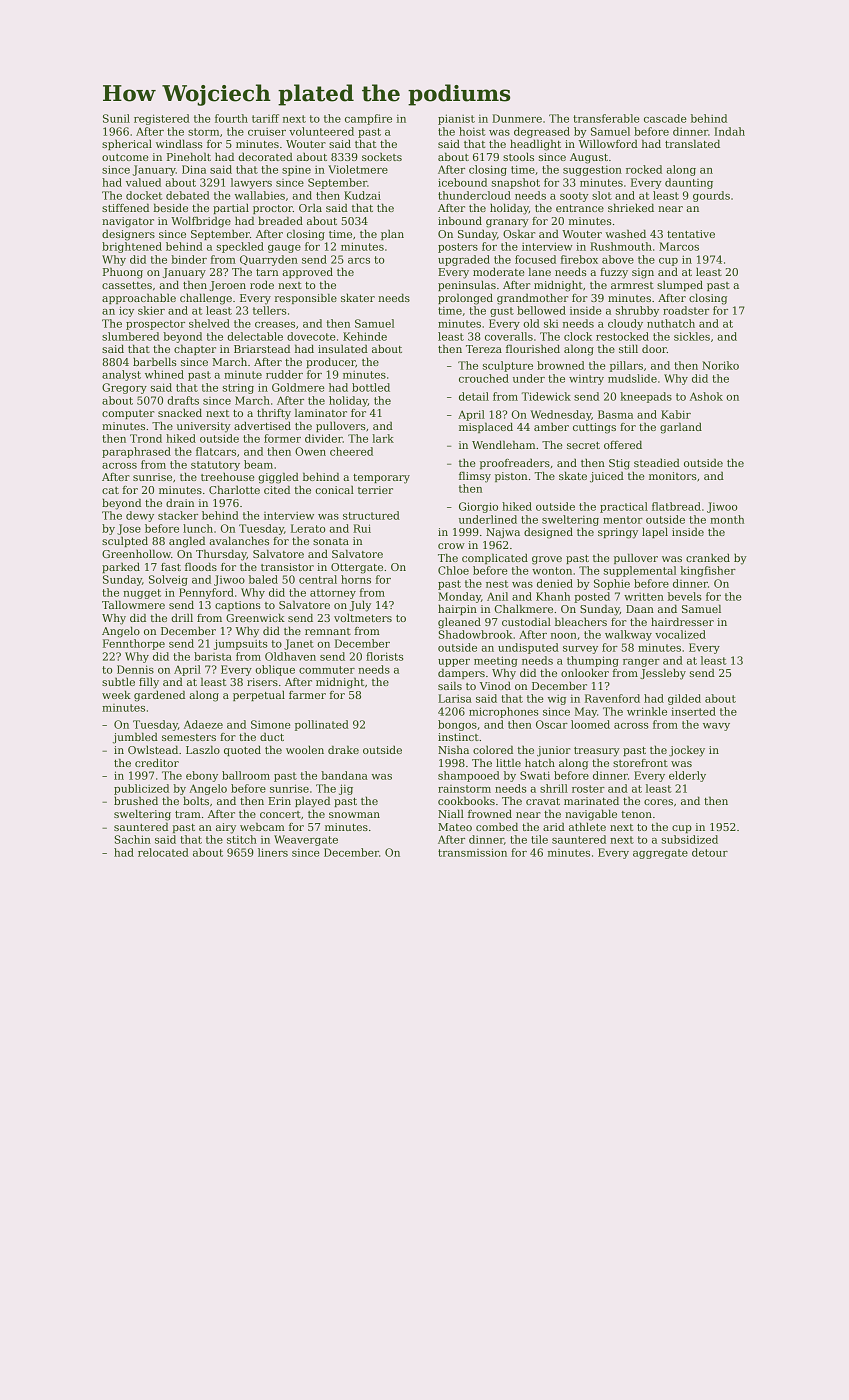  Describe the element at coordinates (665, 118) in the screenshot. I see `cascade` at that location.
